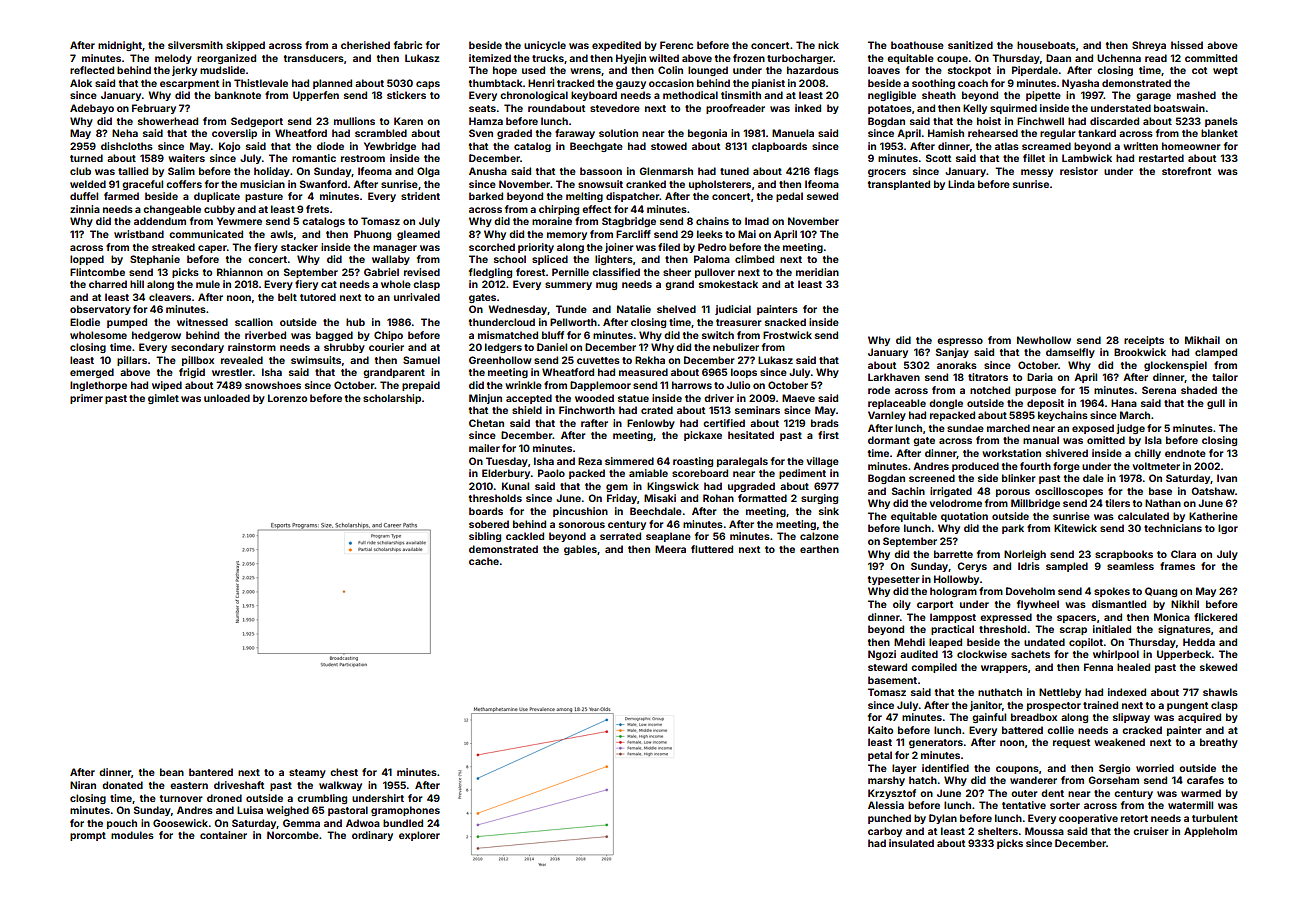 The image size is (1308, 924). I want to click on seamless, so click(1130, 566).
